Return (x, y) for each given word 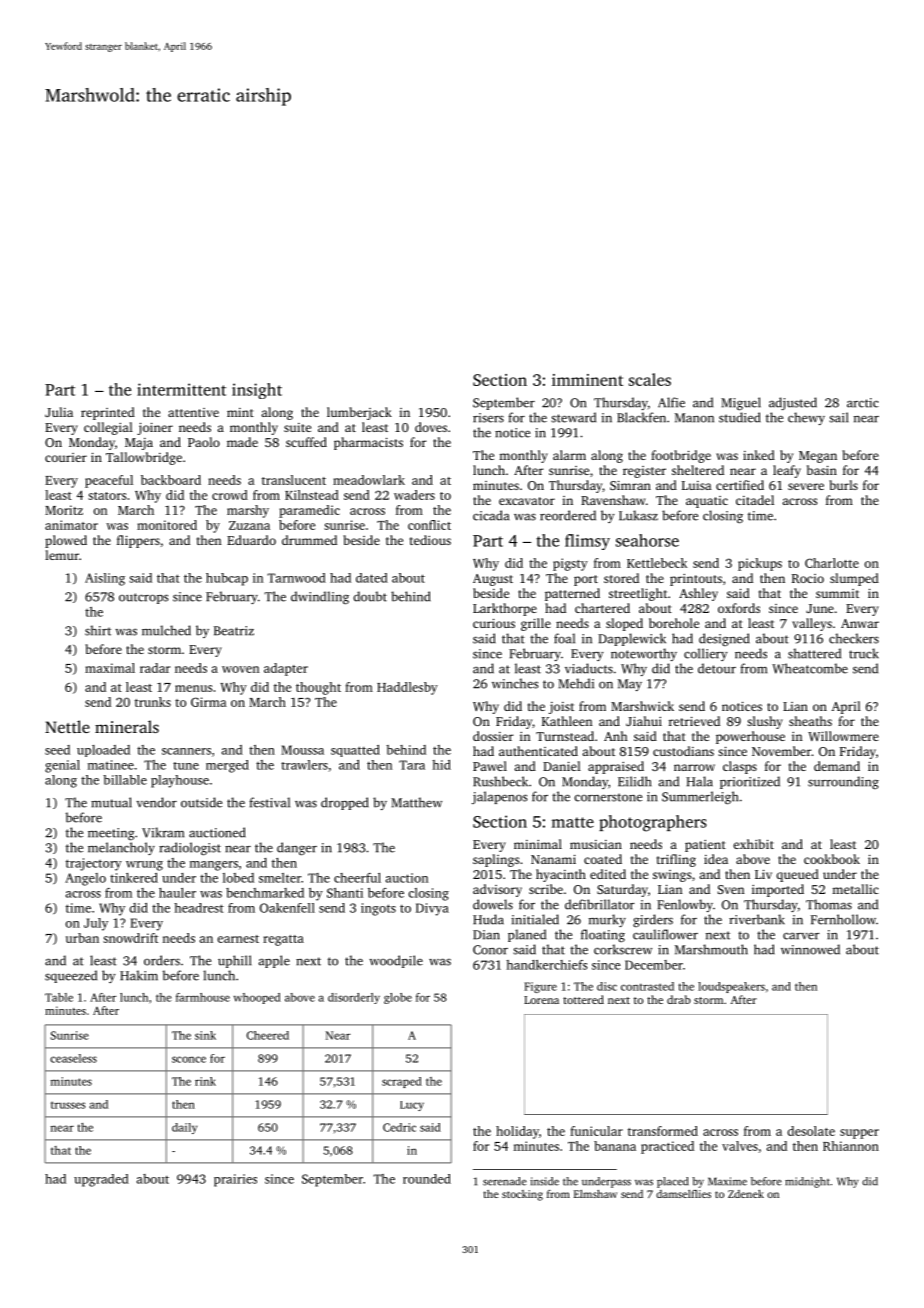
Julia (59, 412)
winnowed (810, 949)
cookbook (832, 859)
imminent (587, 380)
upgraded (101, 1180)
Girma (209, 702)
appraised (616, 767)
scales (650, 379)
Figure (540, 987)
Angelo (85, 879)
